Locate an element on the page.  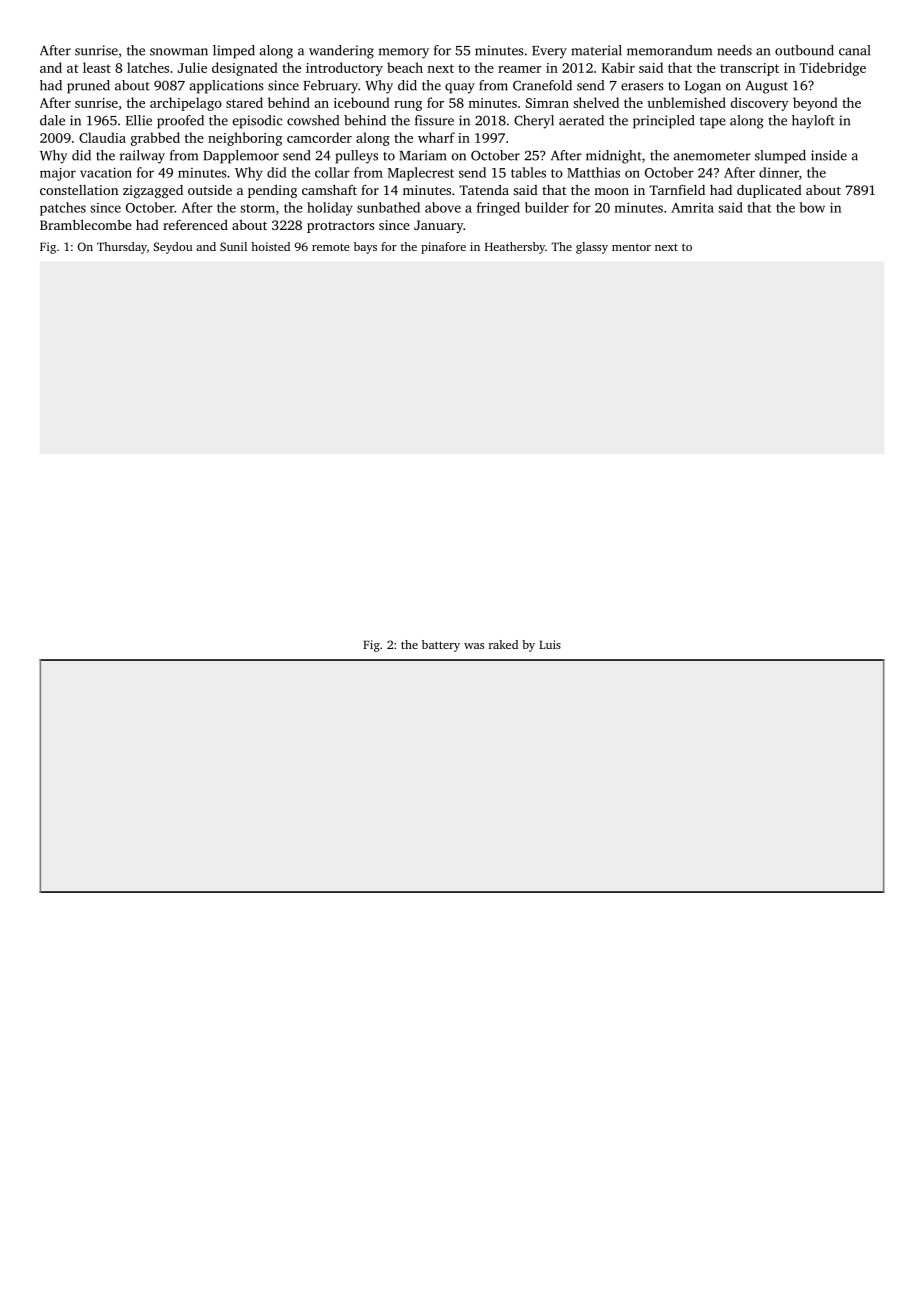
Seydou is located at coordinates (172, 248).
